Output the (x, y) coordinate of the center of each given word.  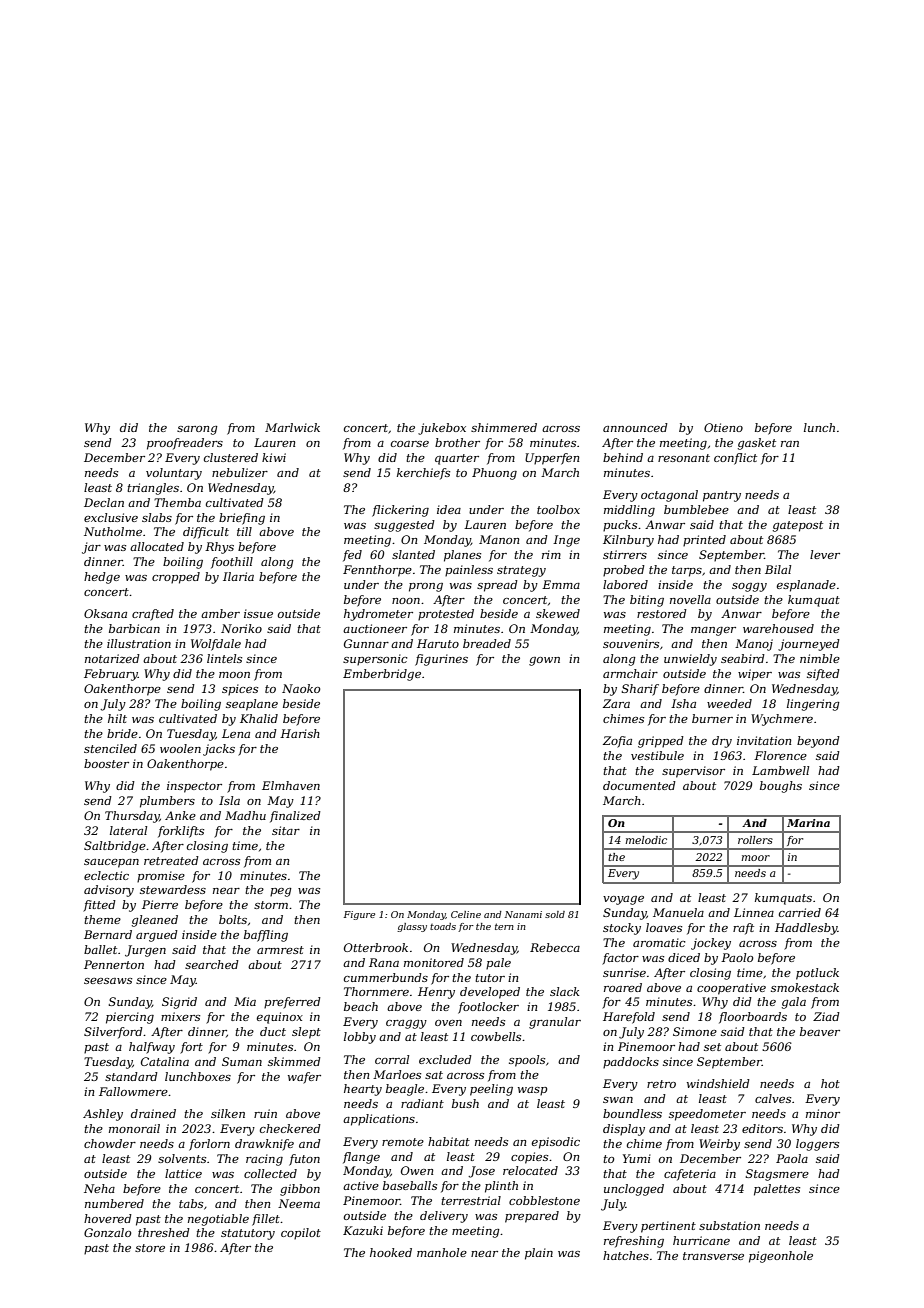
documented (639, 785)
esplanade (806, 586)
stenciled (110, 748)
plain (539, 1254)
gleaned (155, 921)
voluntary (174, 474)
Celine (466, 914)
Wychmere (782, 720)
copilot (301, 1234)
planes (462, 556)
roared (623, 987)
